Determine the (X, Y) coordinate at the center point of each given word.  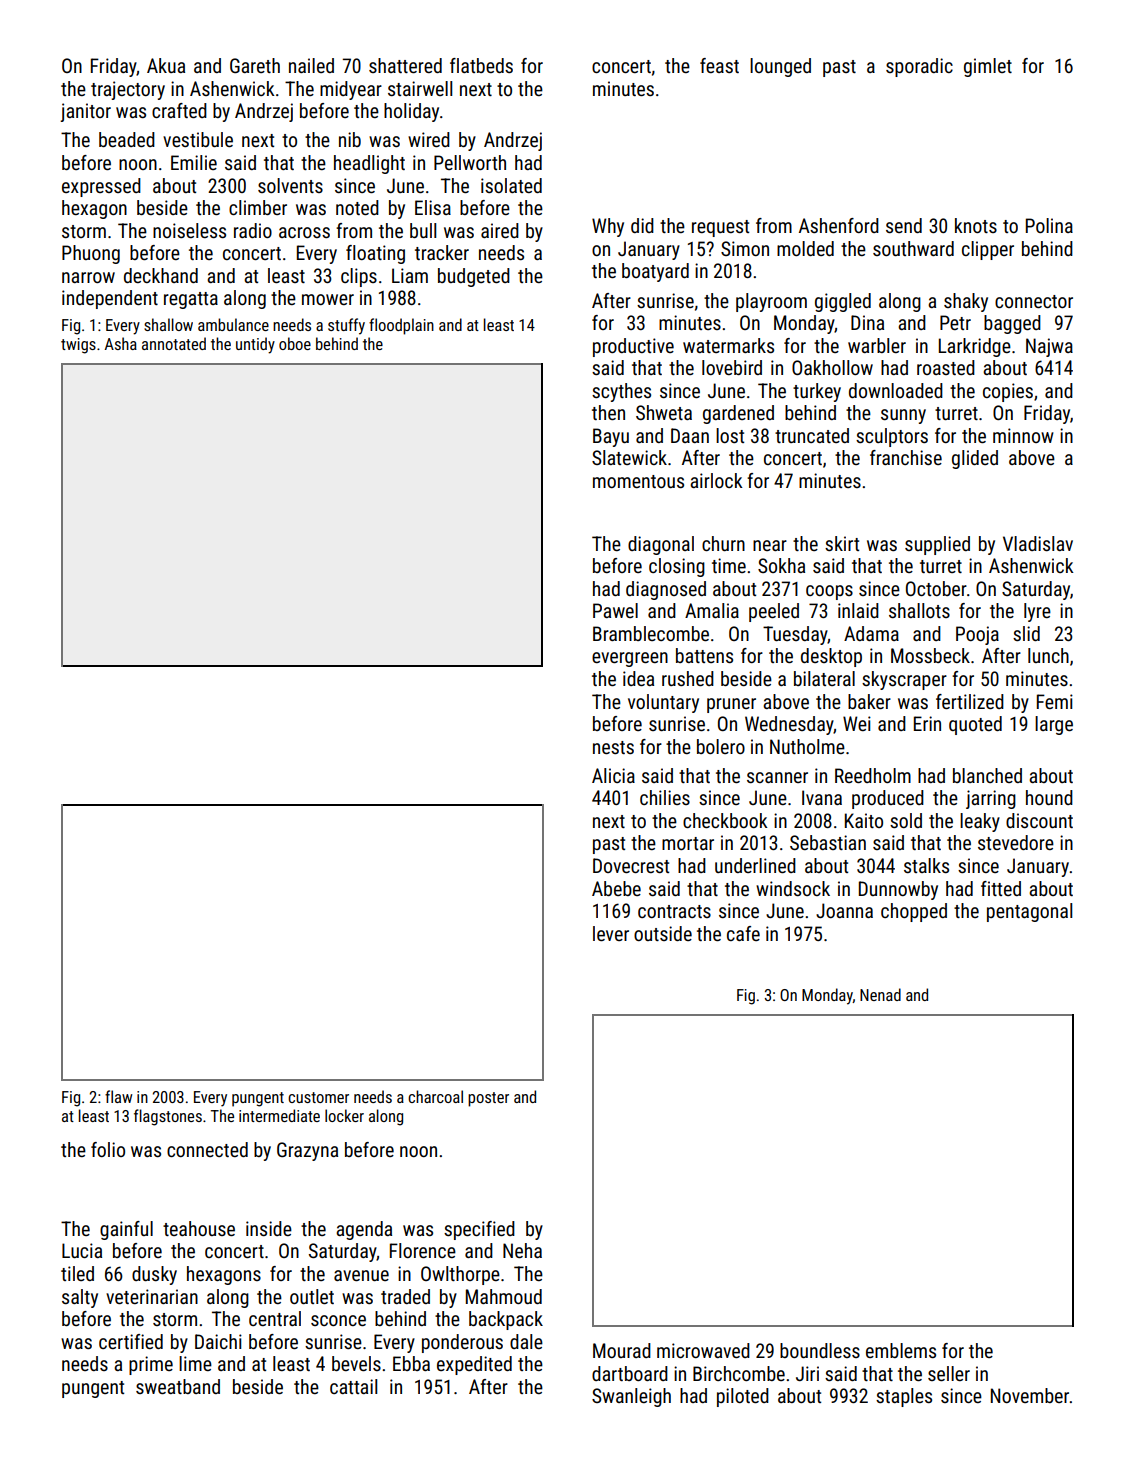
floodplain (401, 326)
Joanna (844, 910)
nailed (311, 65)
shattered (405, 65)
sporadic (919, 67)
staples (904, 1397)
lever (611, 933)
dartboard (630, 1373)
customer (318, 1097)
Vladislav (1038, 543)
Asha (120, 343)
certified (131, 1341)
